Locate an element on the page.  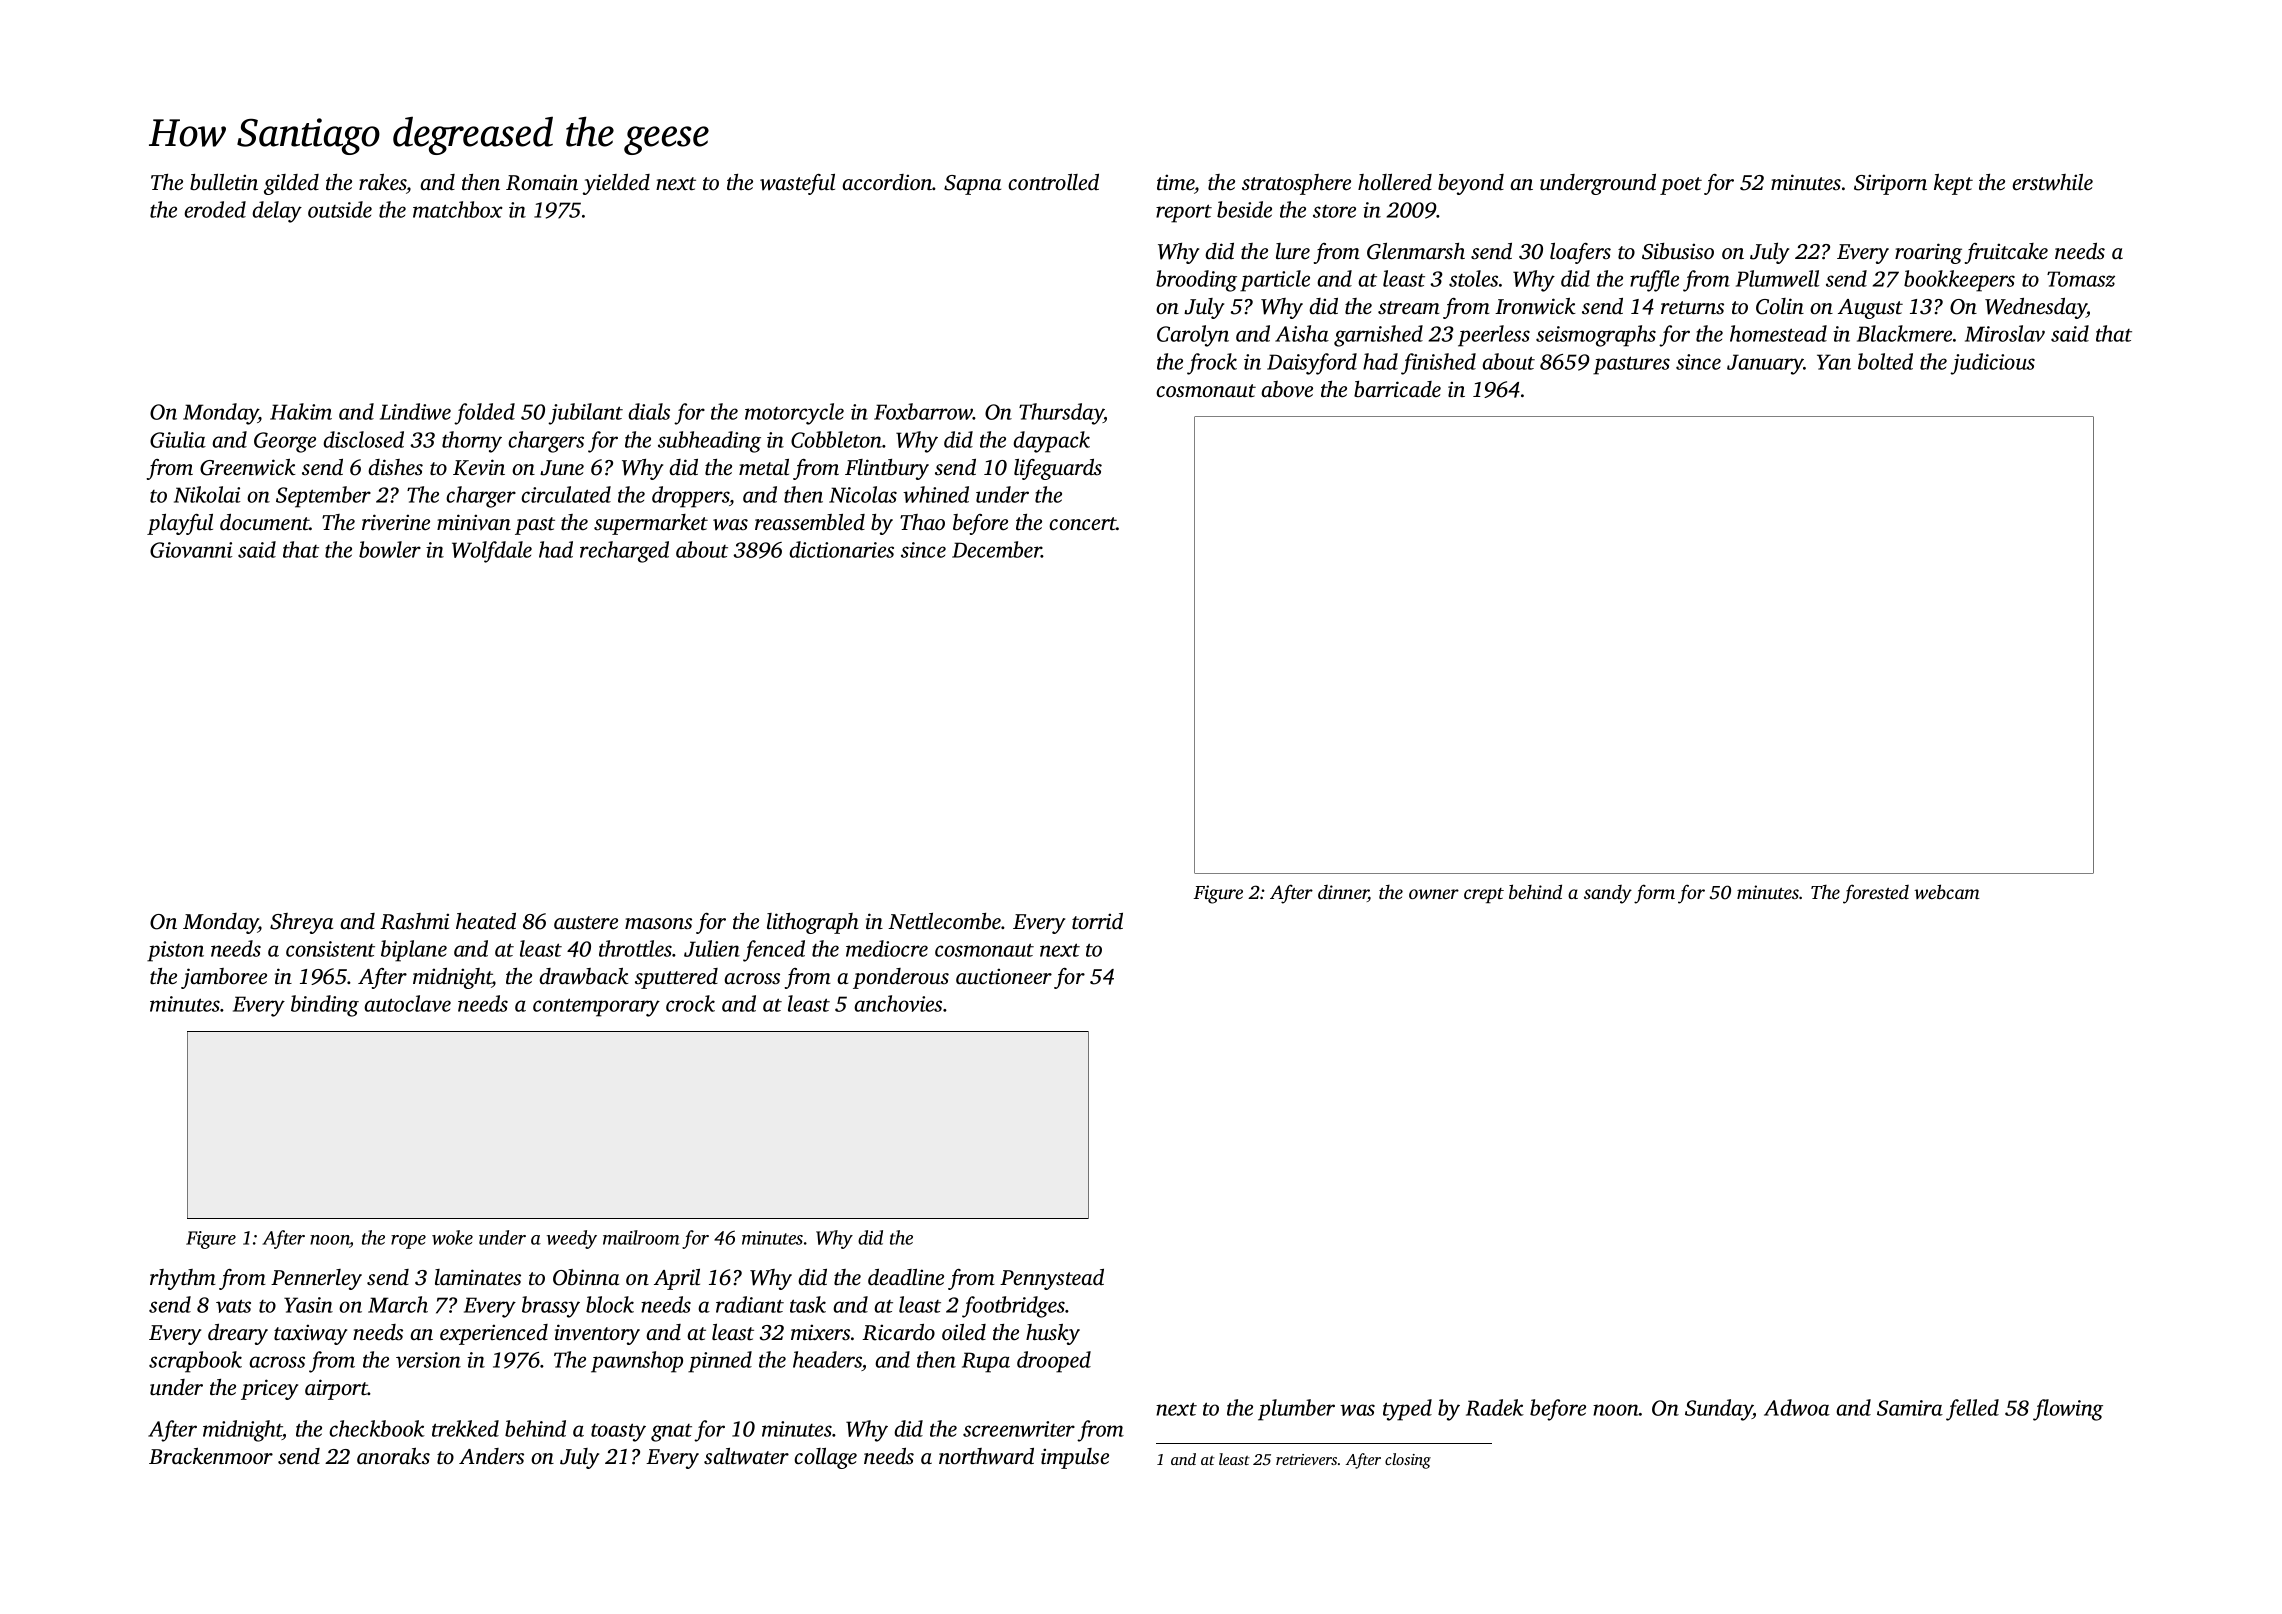
Wolfdale is located at coordinates (492, 552).
